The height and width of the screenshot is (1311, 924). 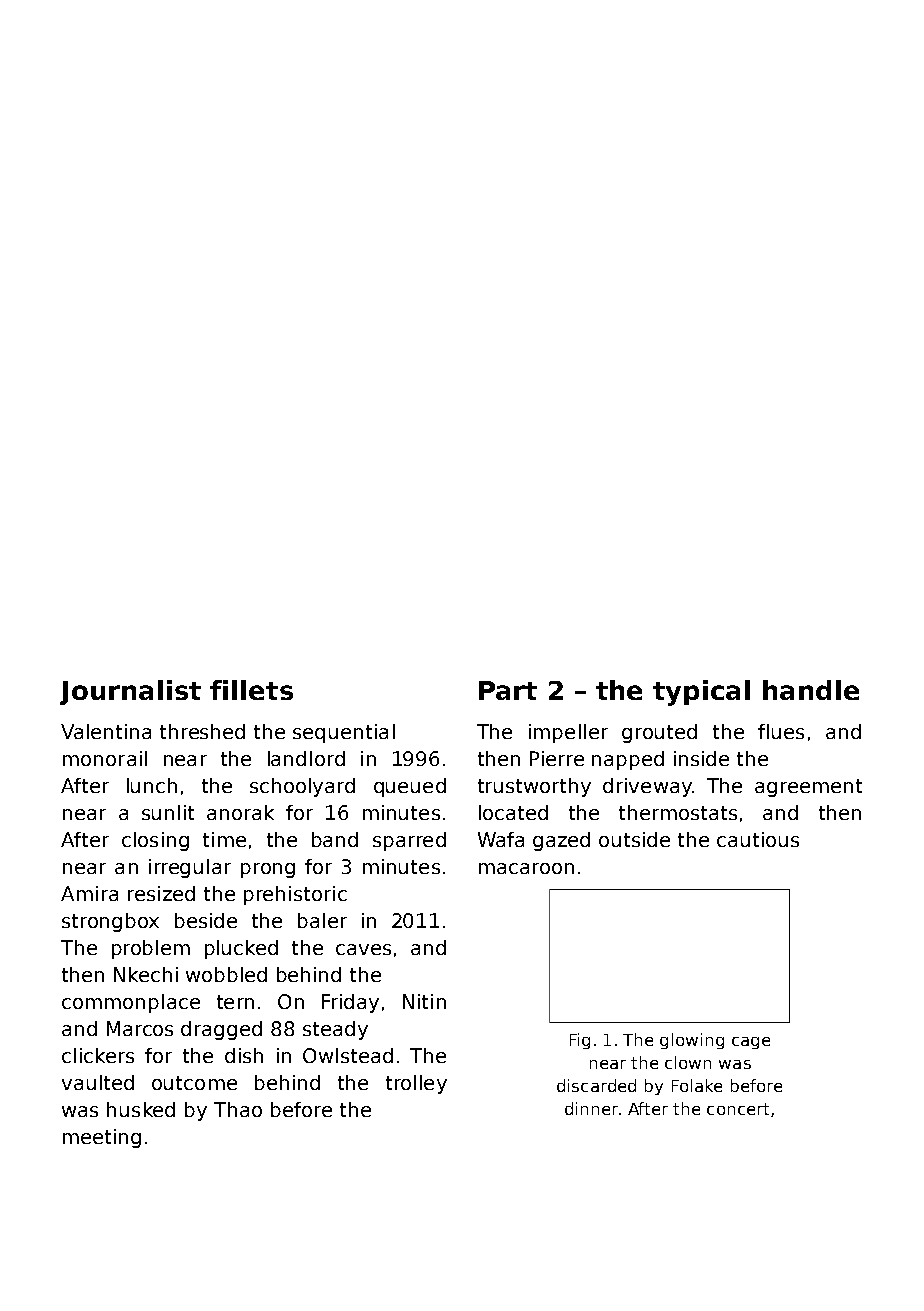 I want to click on meeting, so click(x=102, y=1138).
